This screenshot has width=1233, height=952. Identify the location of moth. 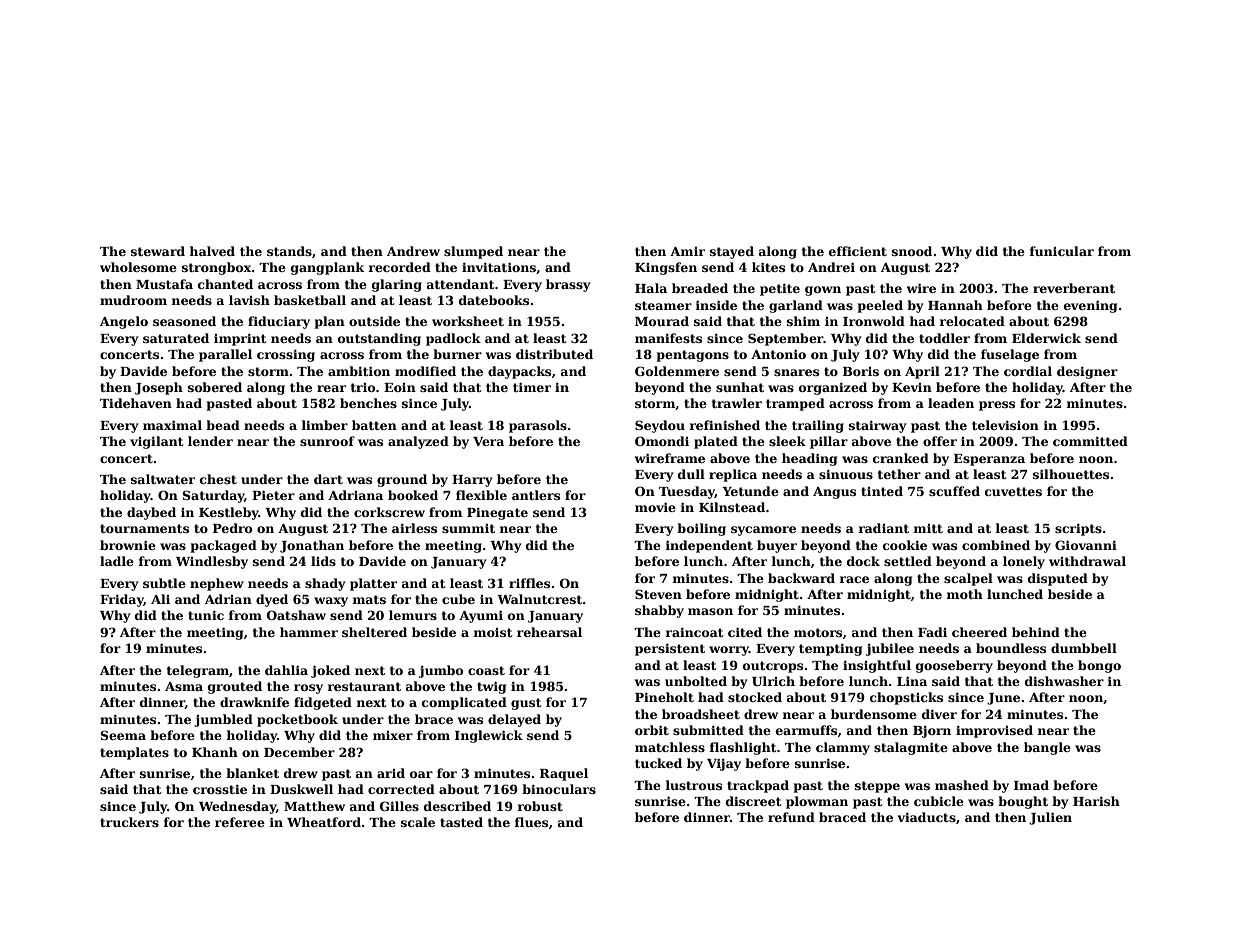
(964, 594).
